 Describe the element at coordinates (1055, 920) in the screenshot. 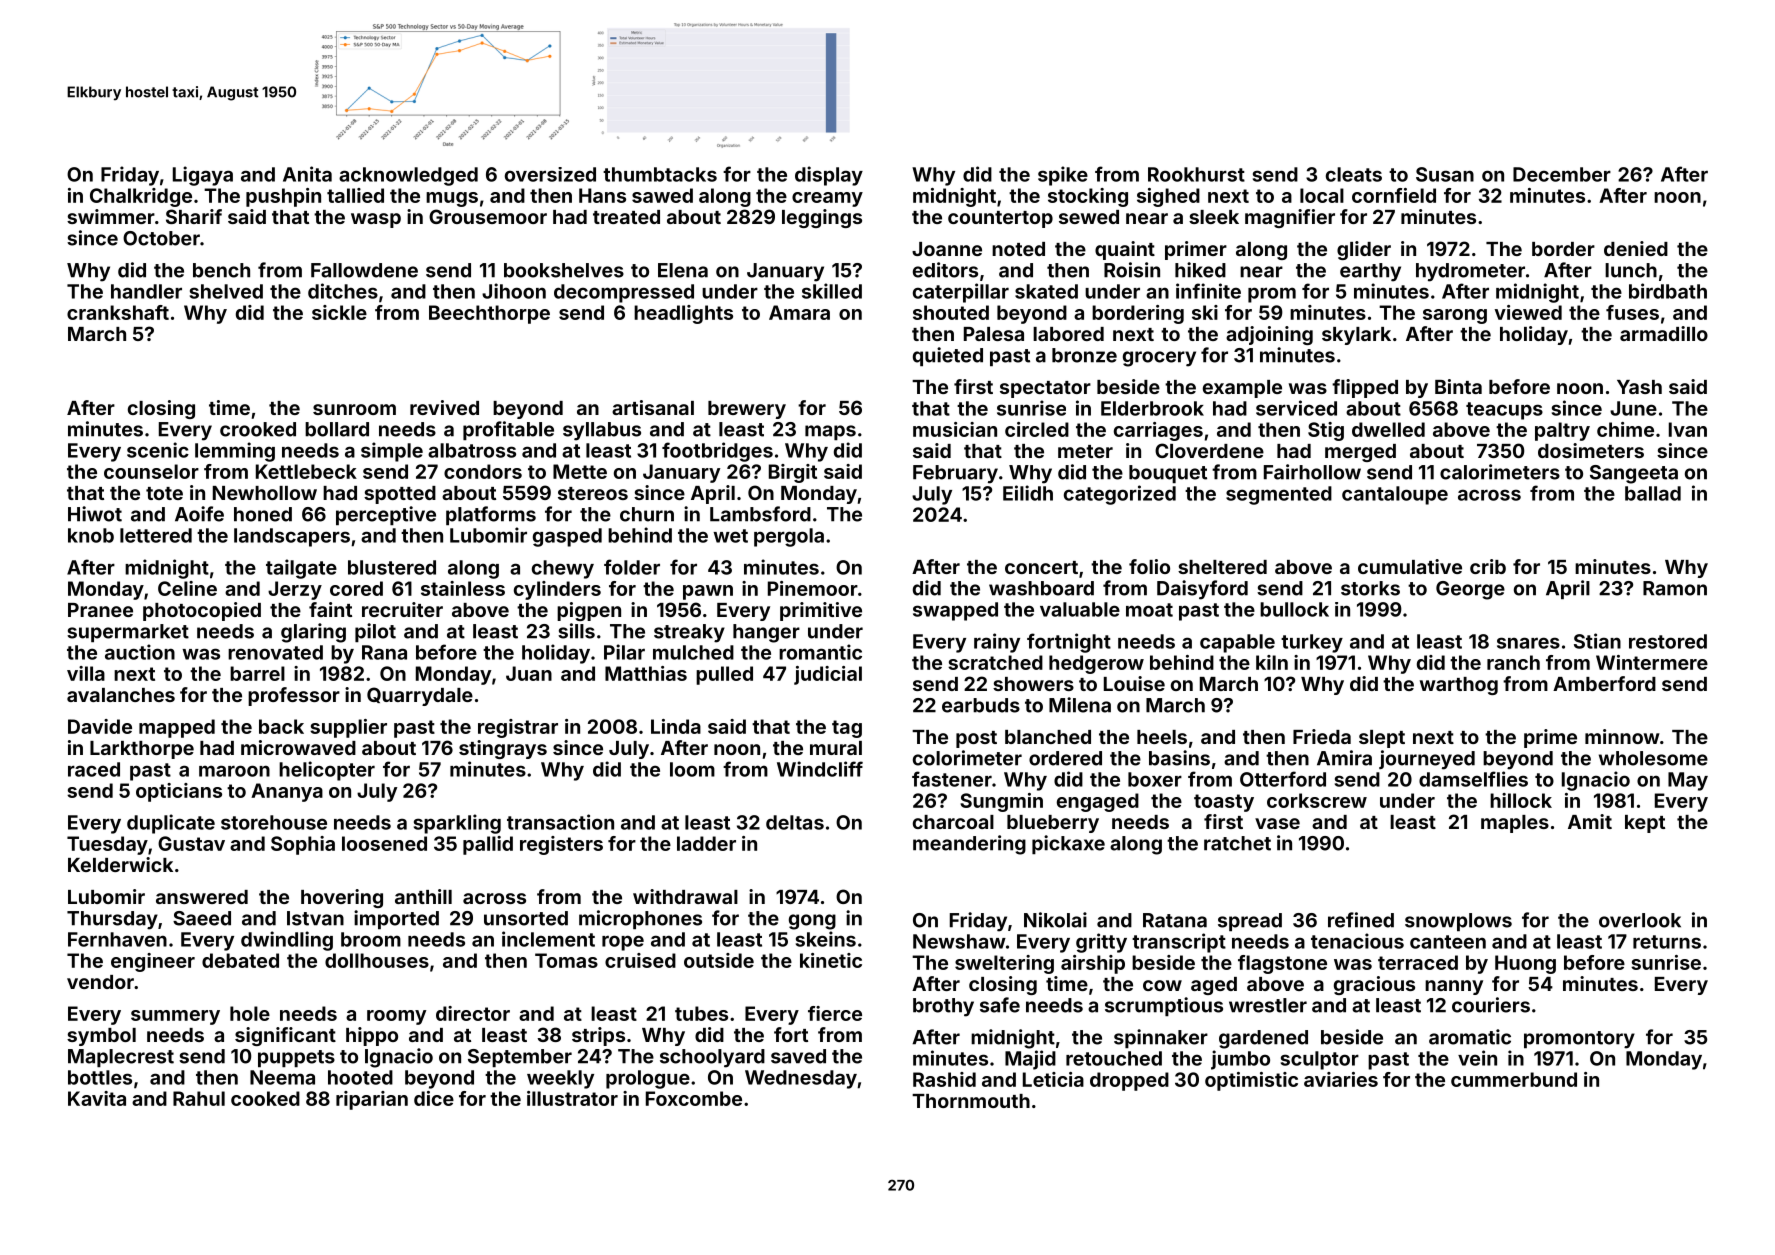

I see `Nikolai` at that location.
